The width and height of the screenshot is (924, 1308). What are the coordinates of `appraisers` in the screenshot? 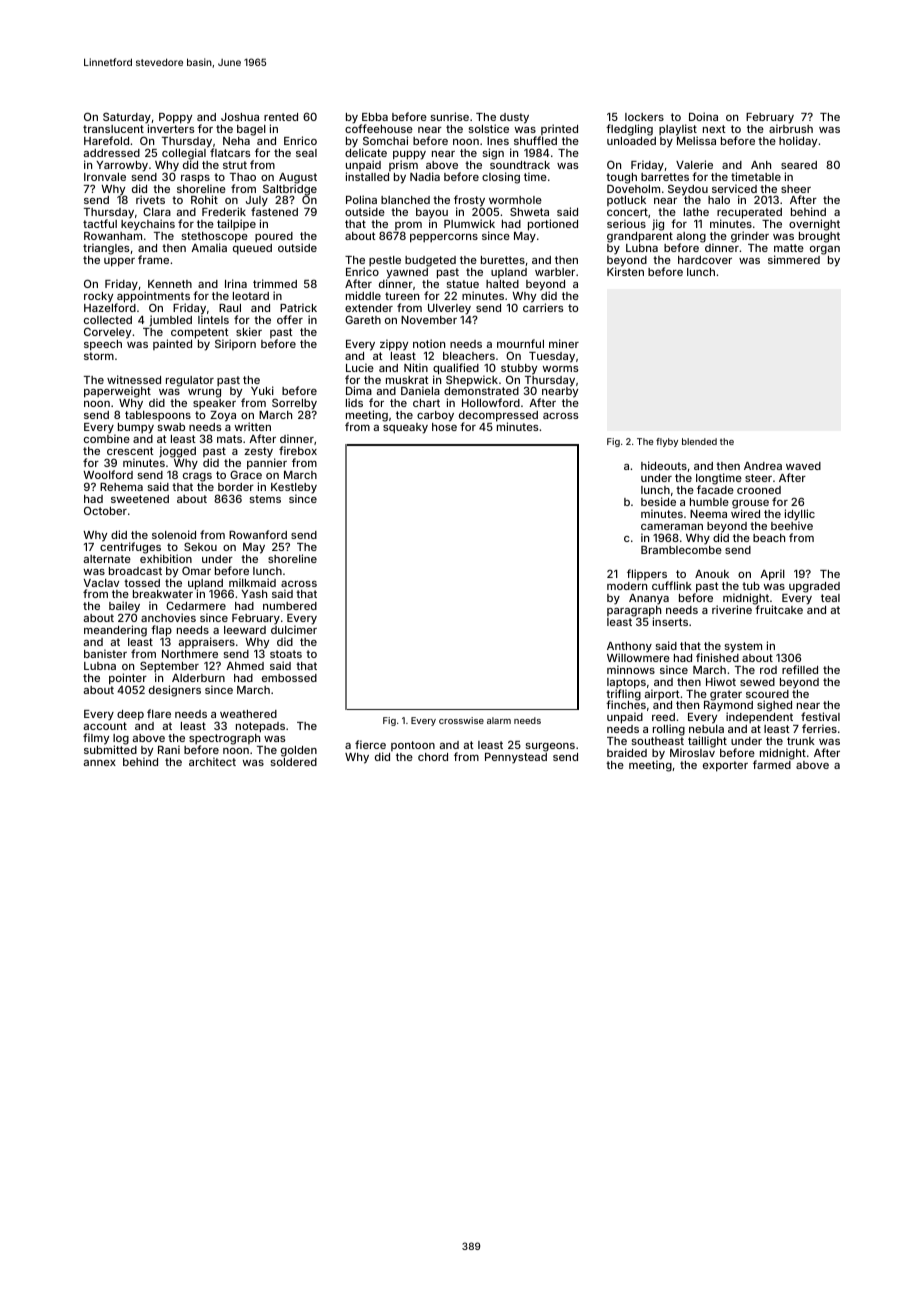 It's located at (207, 642).
